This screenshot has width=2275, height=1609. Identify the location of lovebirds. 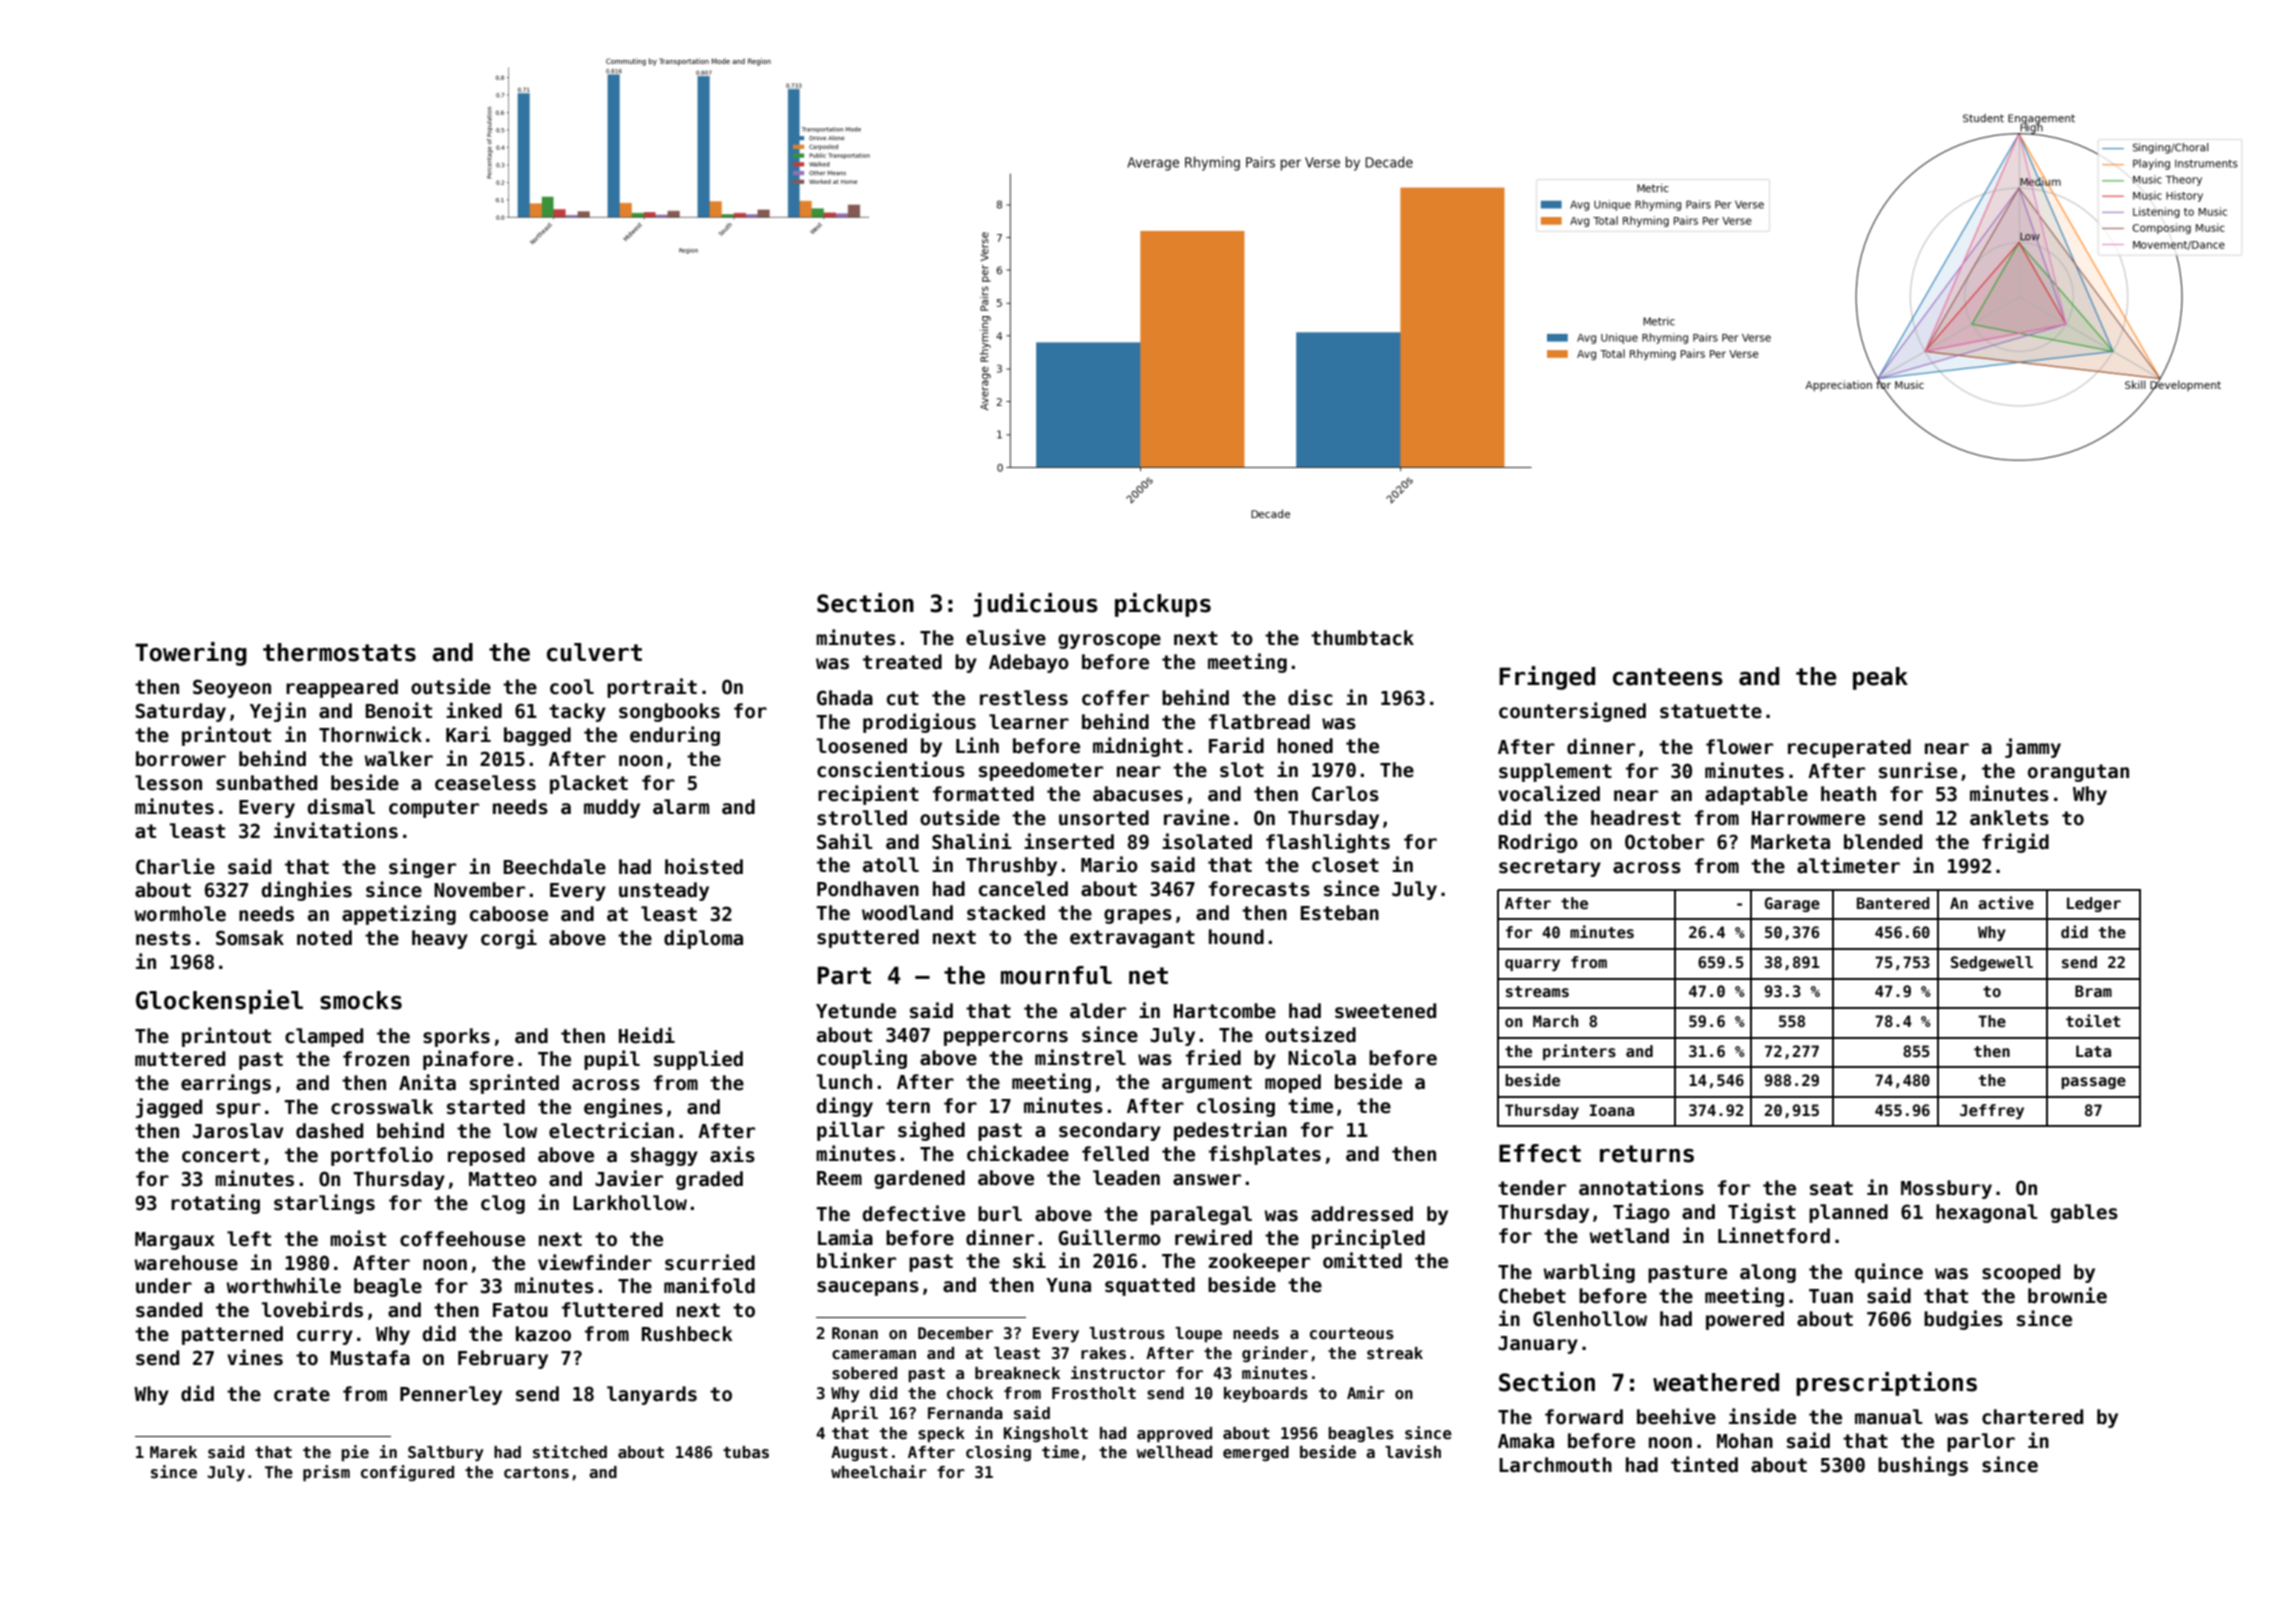
(312, 1309).
